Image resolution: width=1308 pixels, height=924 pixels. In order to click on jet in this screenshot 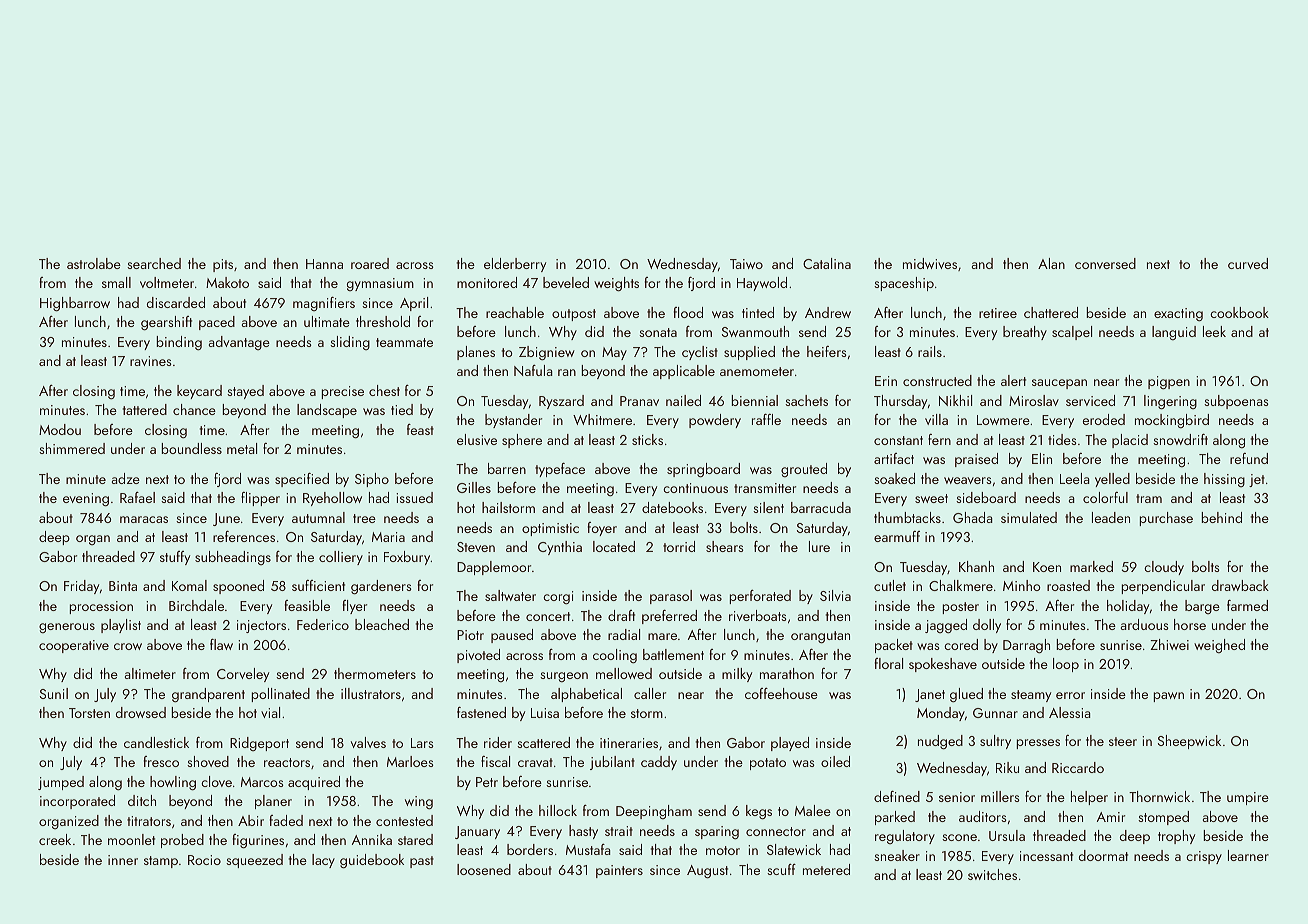, I will do `click(1257, 480)`.
